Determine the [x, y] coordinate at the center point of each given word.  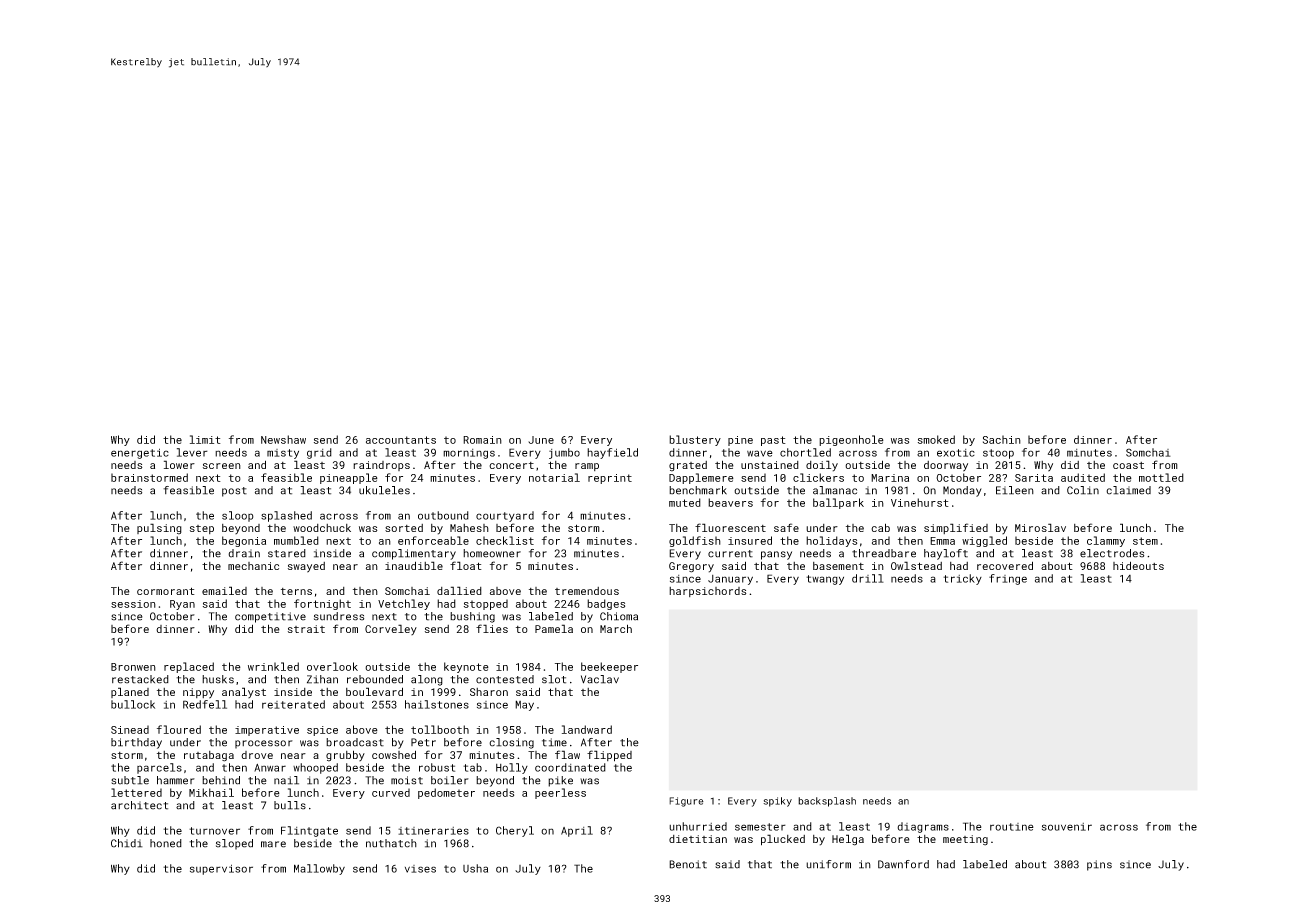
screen [222, 466]
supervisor [221, 869]
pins [1099, 865]
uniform [828, 864]
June [541, 440]
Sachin [1002, 439]
